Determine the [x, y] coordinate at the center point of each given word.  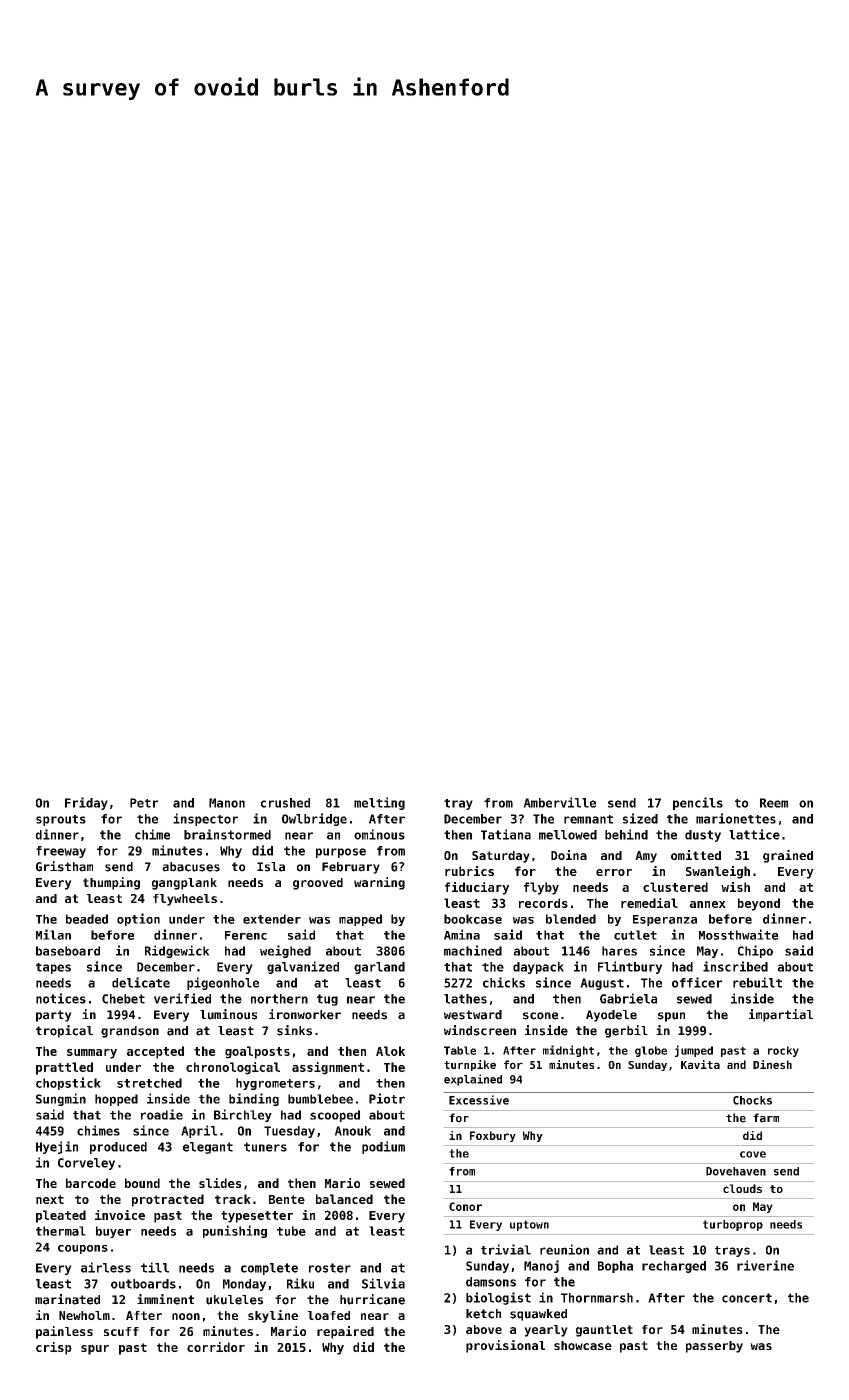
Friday [86, 803]
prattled [64, 1068]
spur [95, 1350]
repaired [345, 1332]
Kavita [700, 1064]
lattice [754, 834]
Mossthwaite [738, 934]
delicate [141, 982]
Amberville [559, 802]
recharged [674, 1267]
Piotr [387, 1098]
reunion [564, 1249]
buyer [113, 1232]
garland [379, 968]
